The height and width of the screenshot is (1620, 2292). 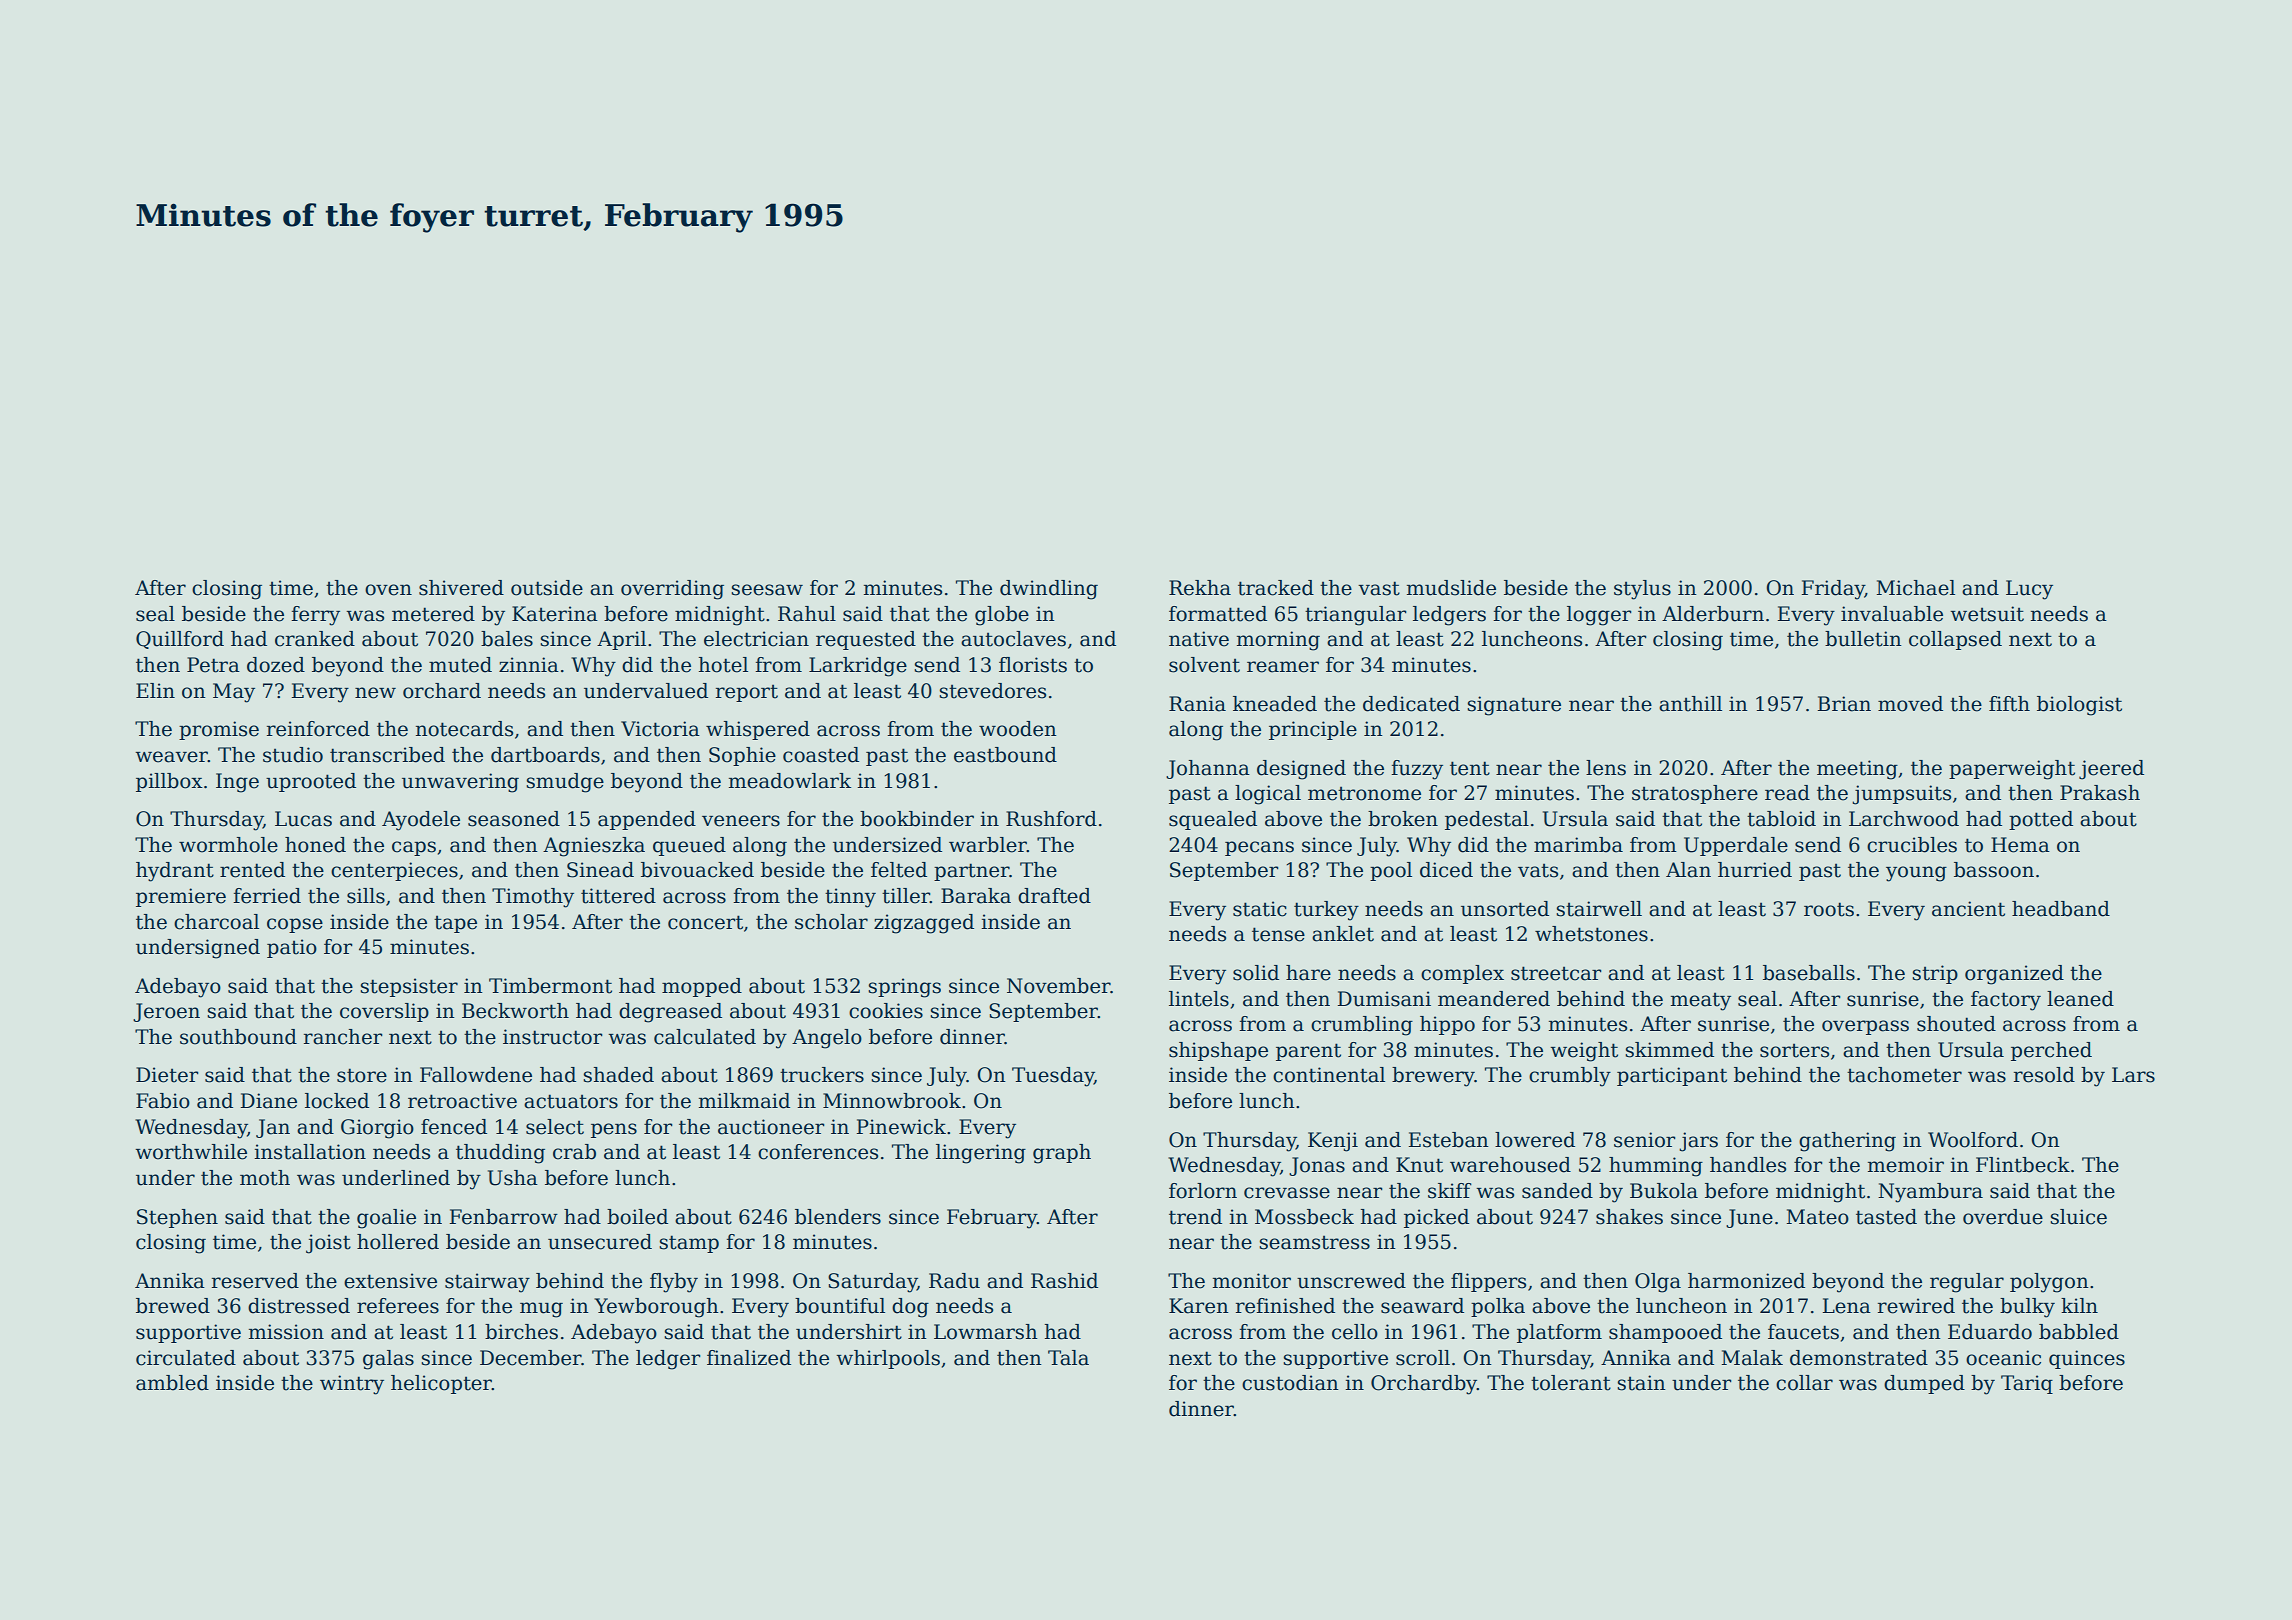 What do you see at coordinates (366, 896) in the screenshot?
I see `sills` at bounding box center [366, 896].
